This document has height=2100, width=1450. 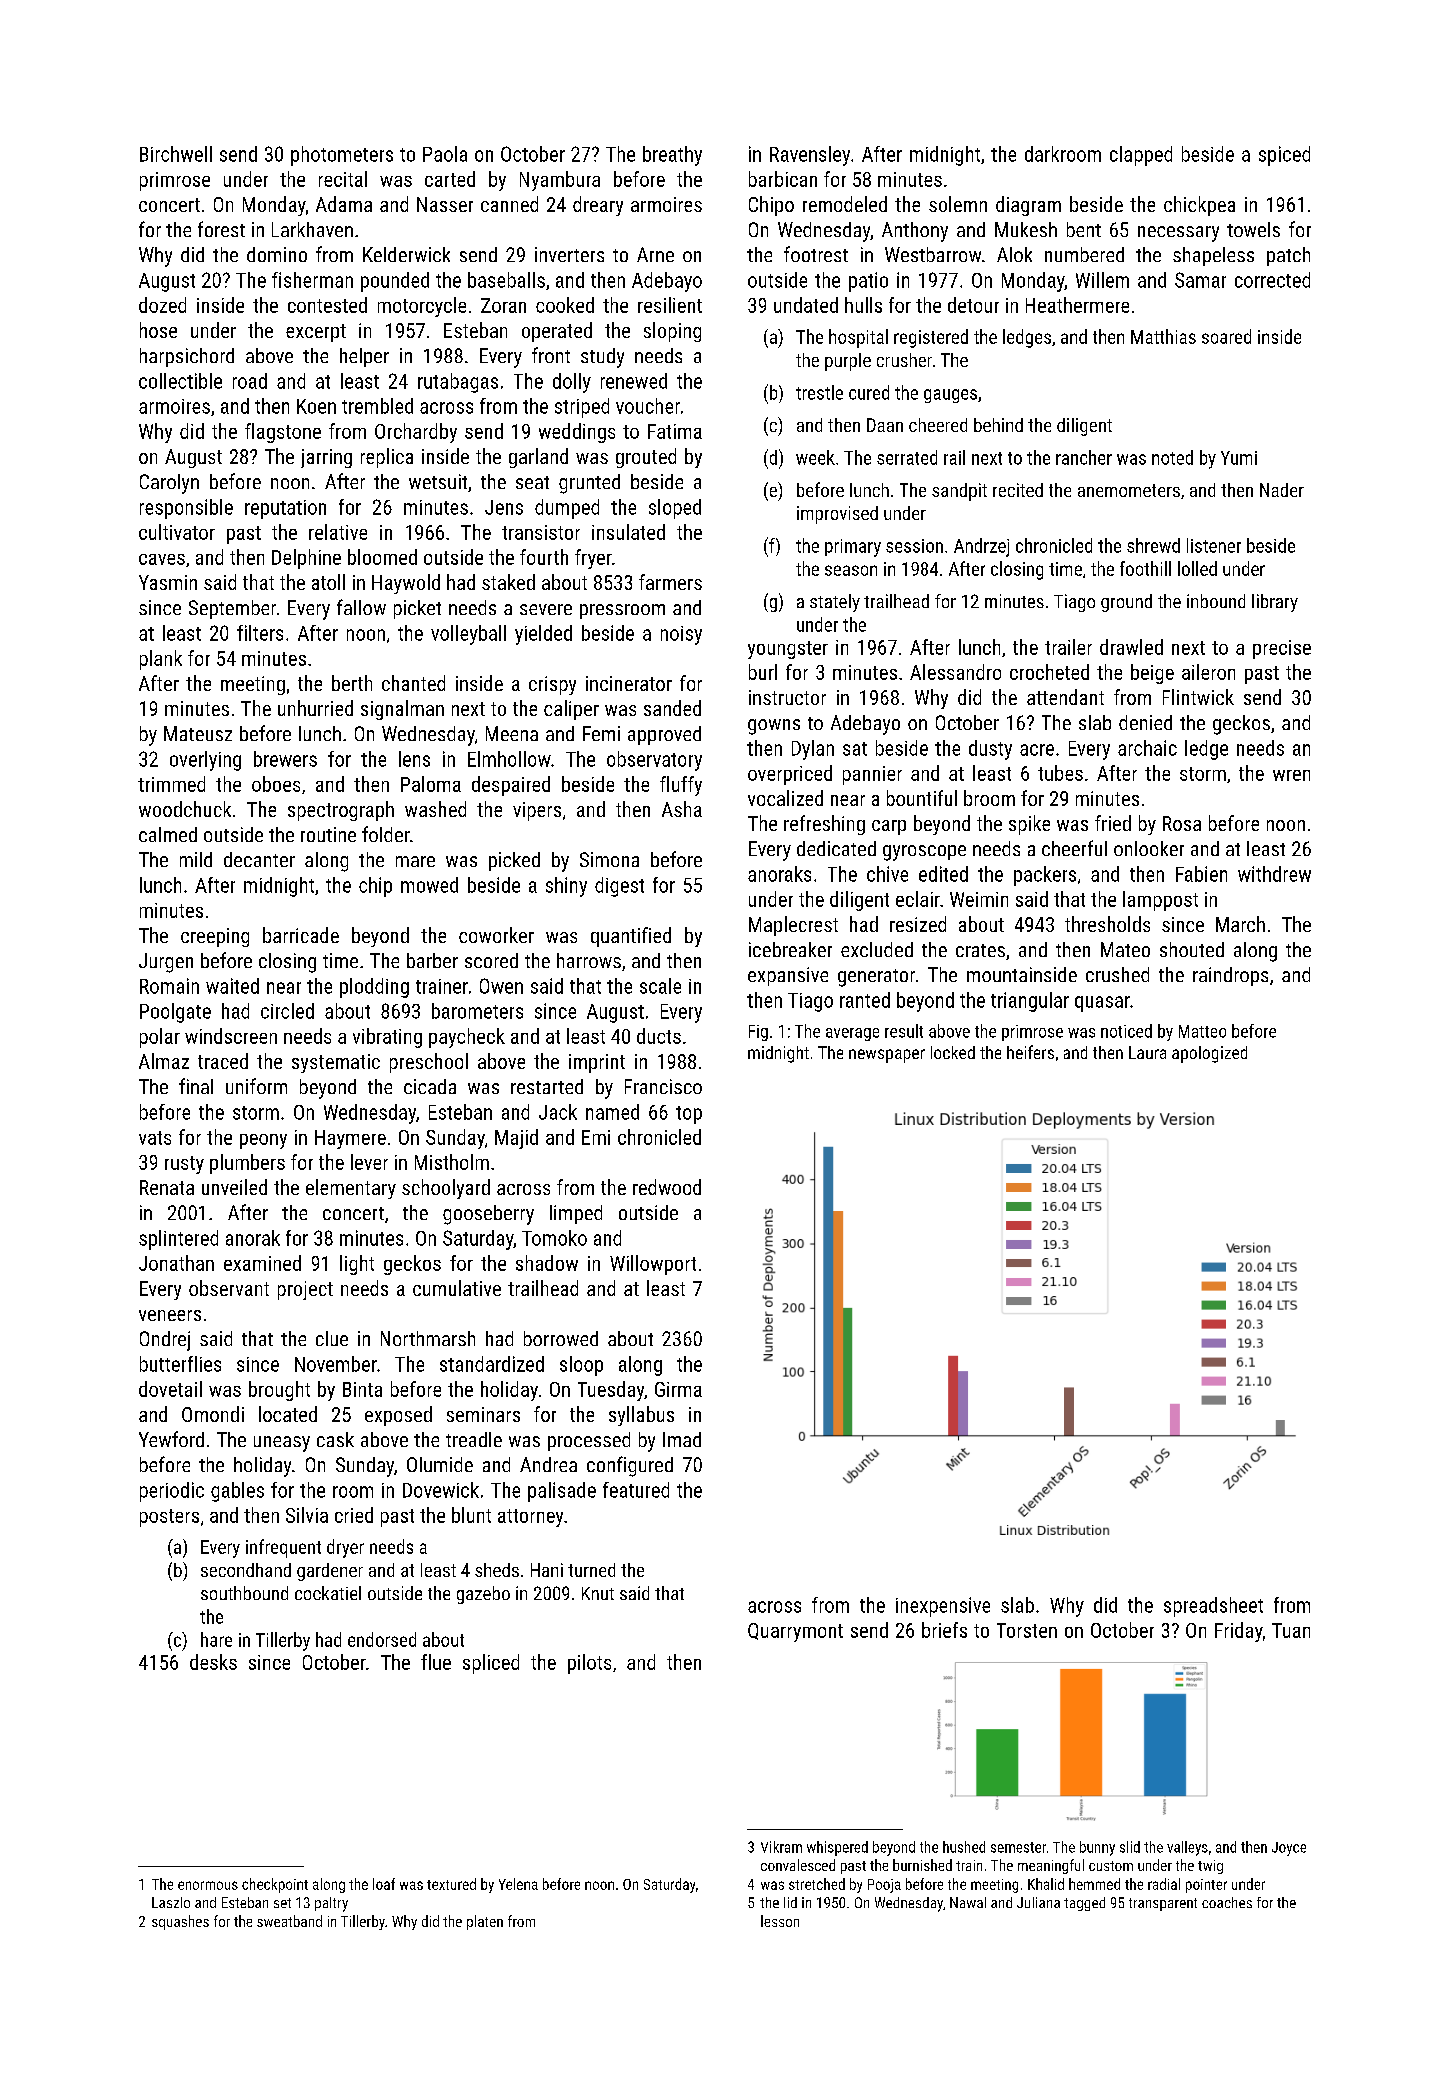 I want to click on clapped, so click(x=1141, y=156).
